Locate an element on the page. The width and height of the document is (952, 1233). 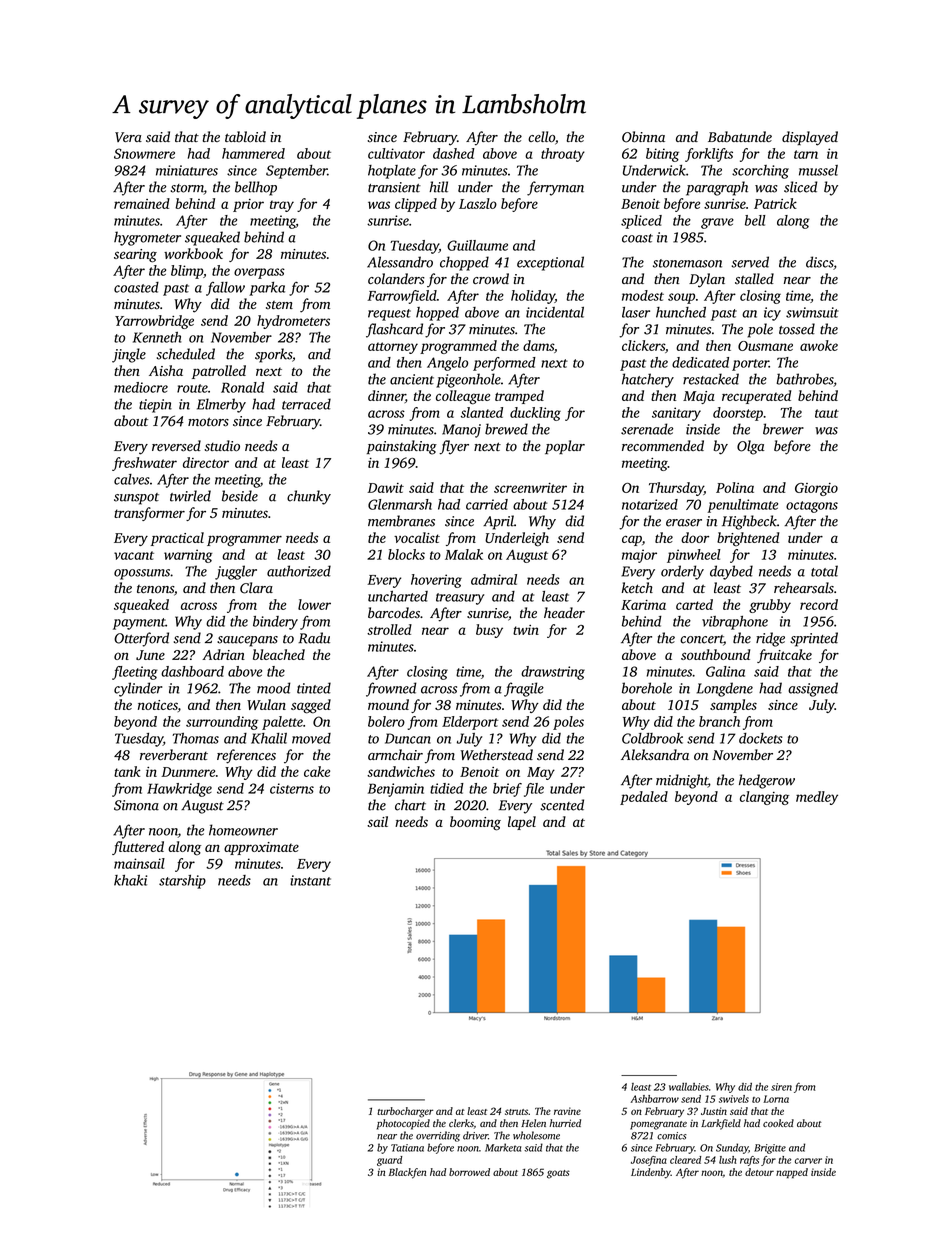
guard is located at coordinates (389, 1161).
